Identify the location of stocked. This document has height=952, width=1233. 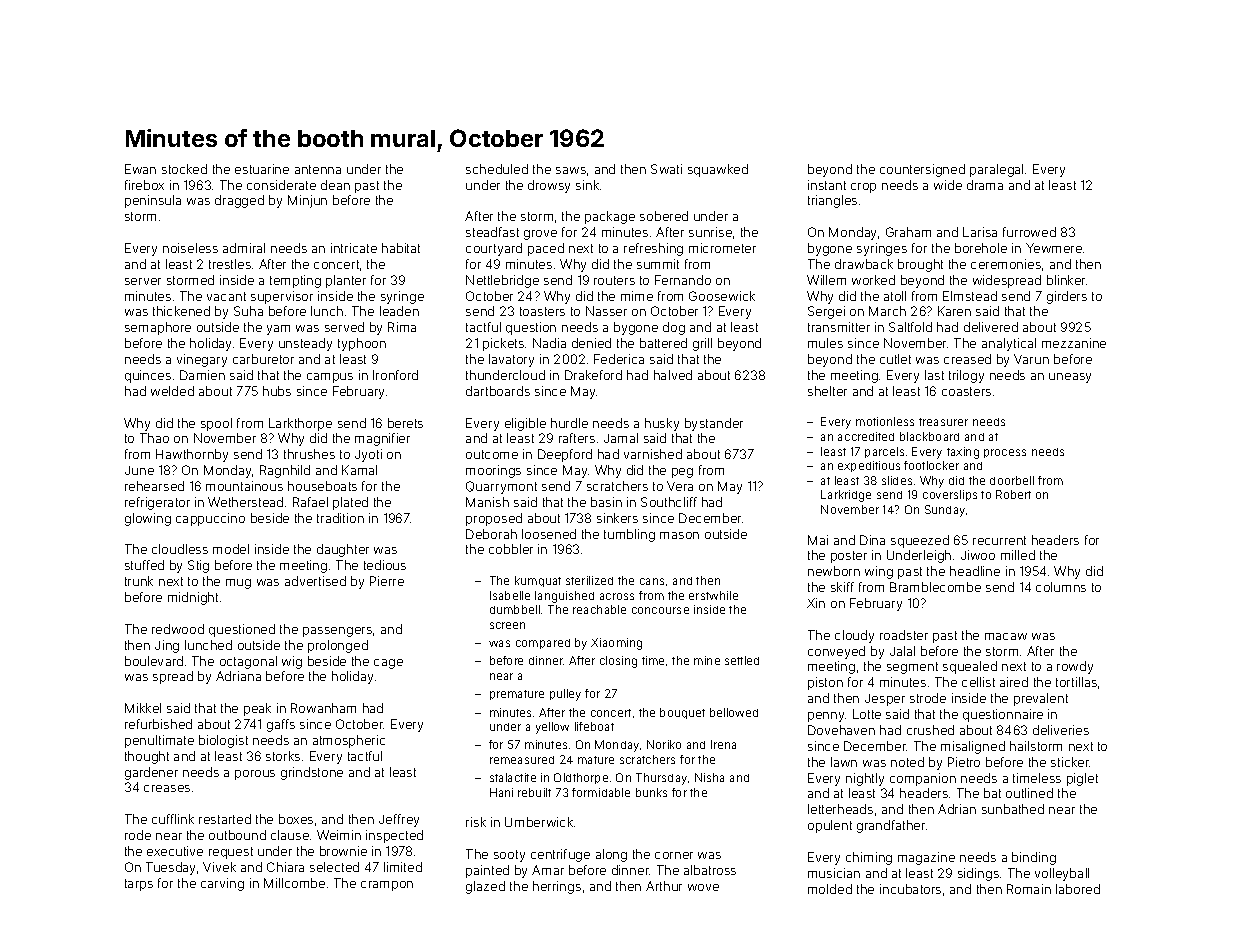
(184, 169).
